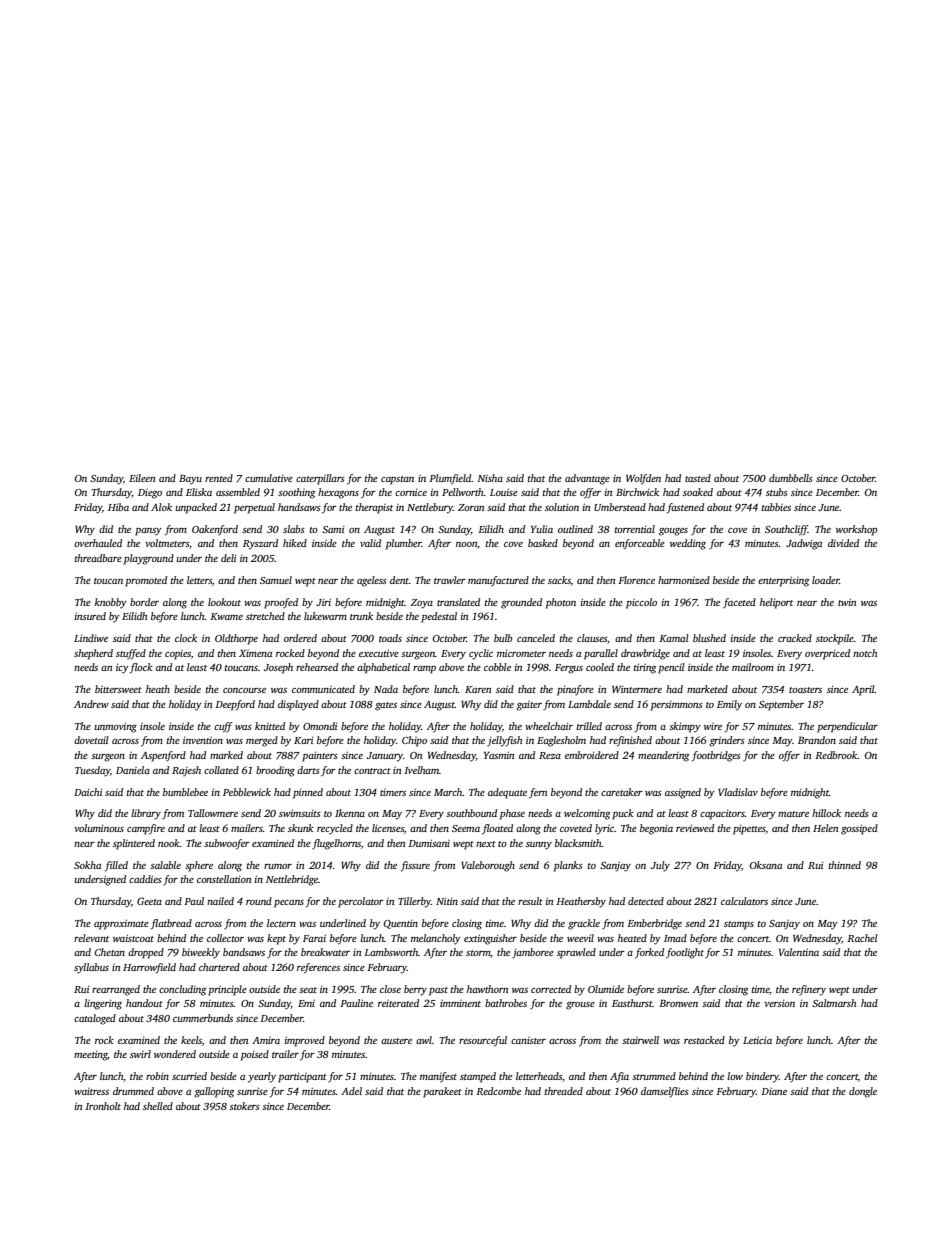 Image resolution: width=952 pixels, height=1233 pixels. Describe the element at coordinates (244, 1106) in the screenshot. I see `stokers` at that location.
